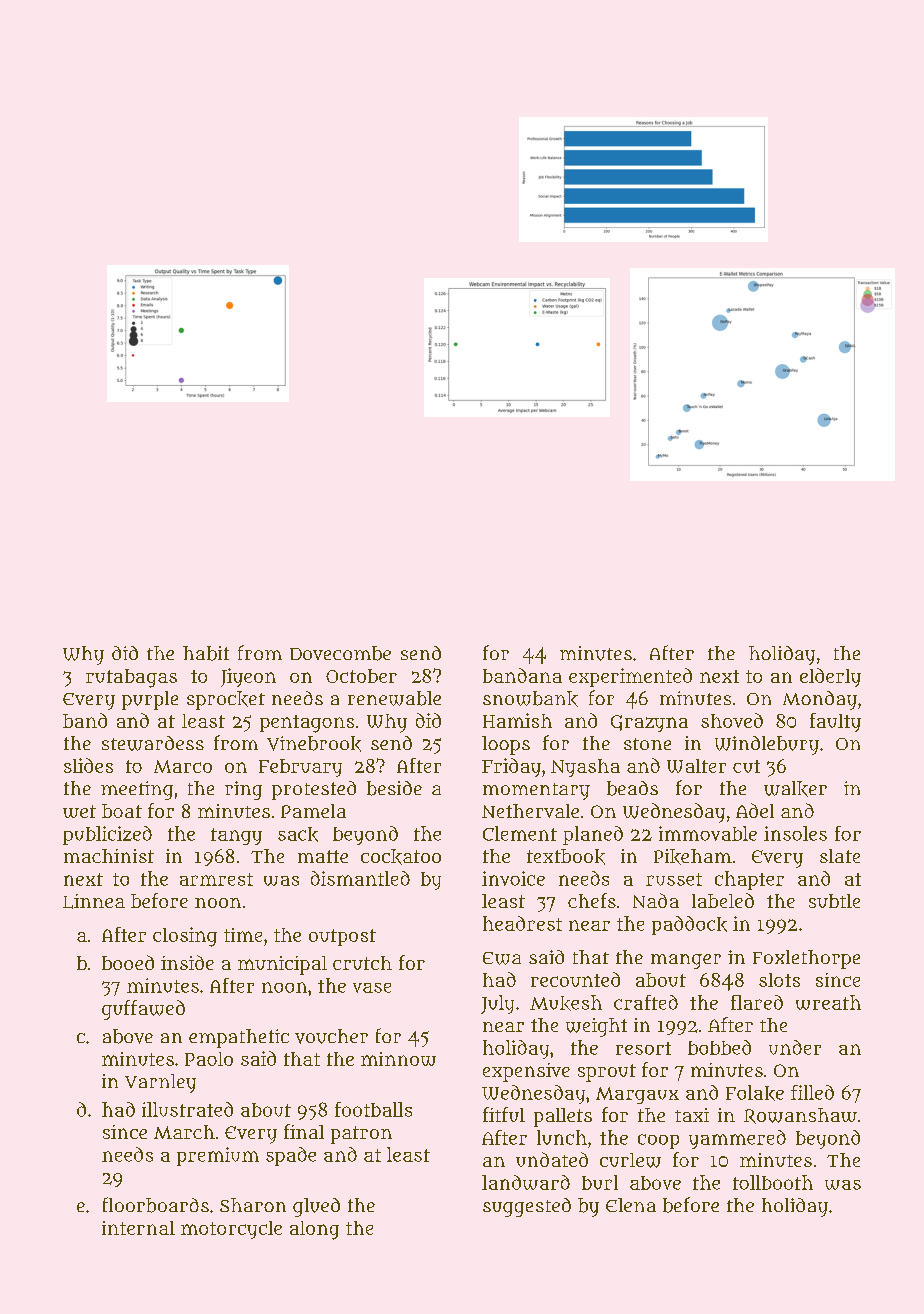 This screenshot has height=1314, width=924. What do you see at coordinates (138, 1228) in the screenshot?
I see `internal` at bounding box center [138, 1228].
